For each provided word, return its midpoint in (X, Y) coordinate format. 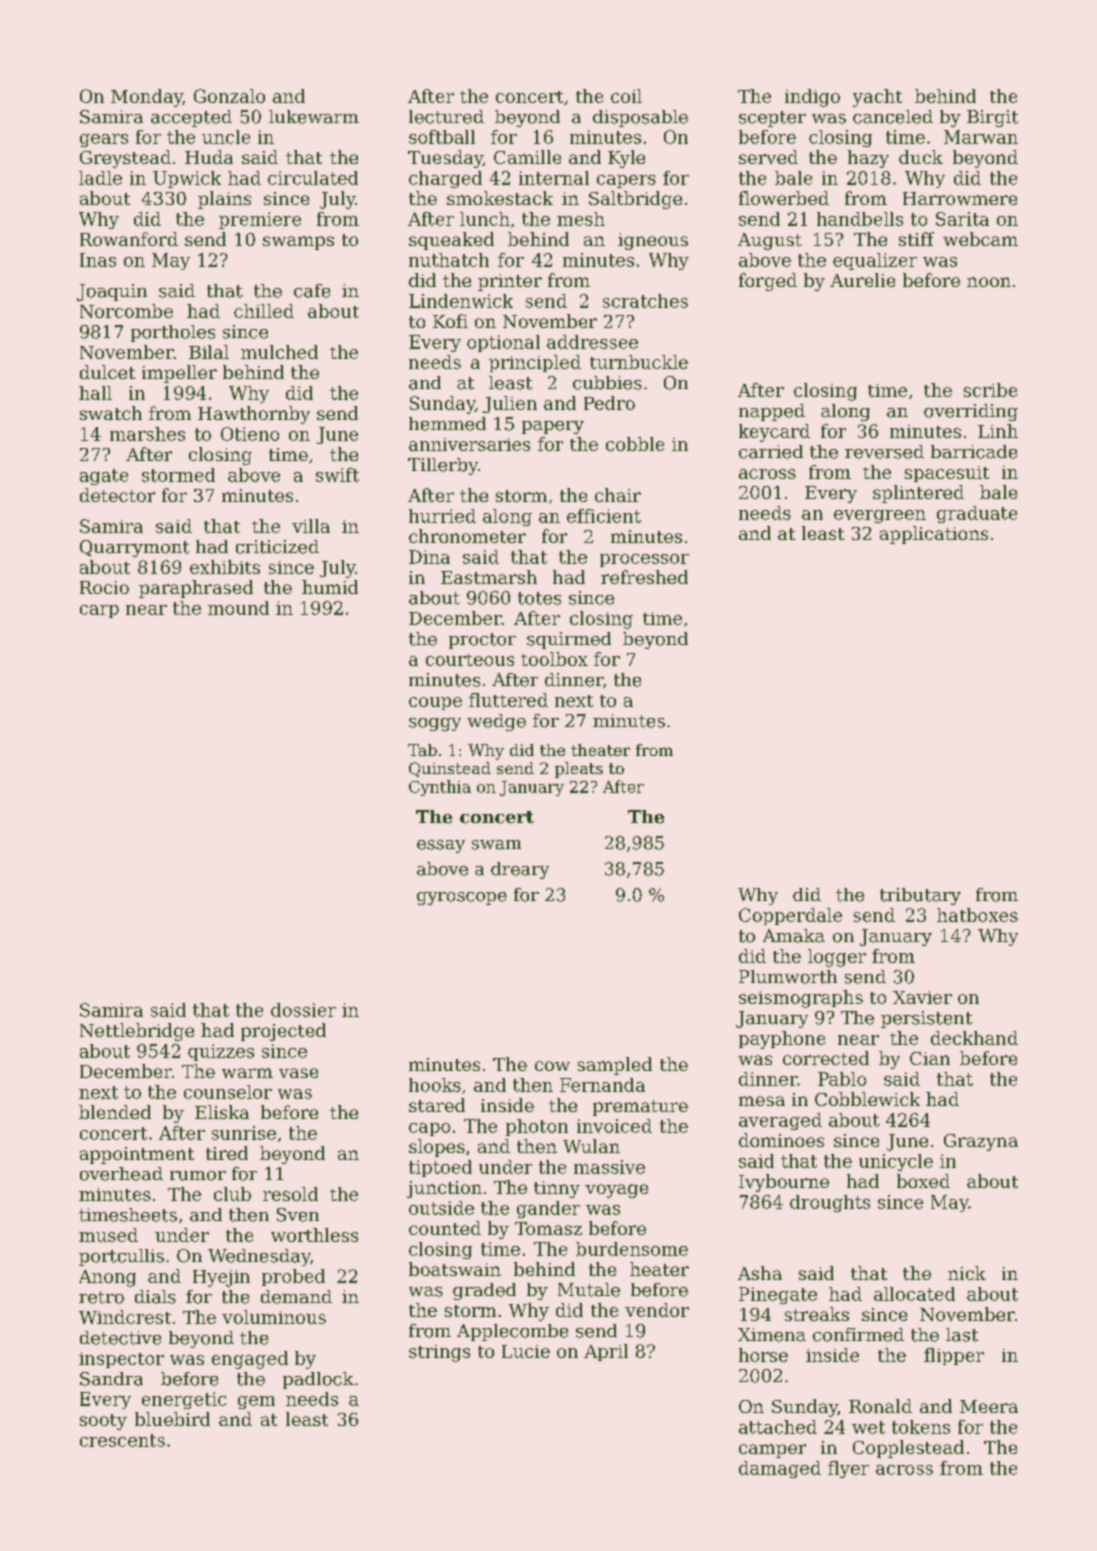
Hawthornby (254, 415)
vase (298, 1073)
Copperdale (790, 916)
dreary (520, 870)
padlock (318, 1380)
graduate (977, 514)
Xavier (922, 997)
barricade (974, 452)
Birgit (992, 118)
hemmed (447, 424)
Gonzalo (229, 96)
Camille (527, 157)
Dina (429, 557)
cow (552, 1066)
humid (330, 587)
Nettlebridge (137, 1032)
